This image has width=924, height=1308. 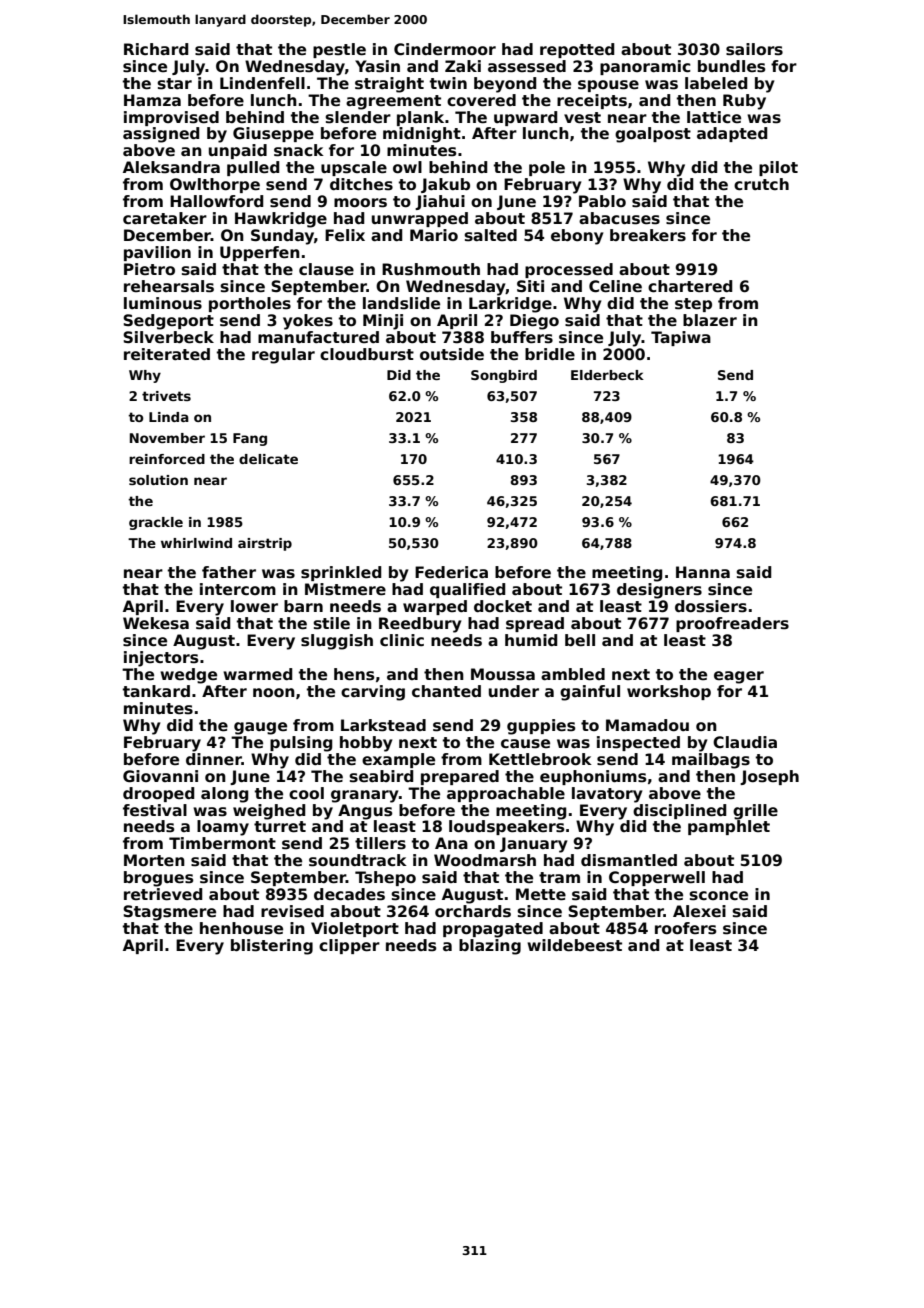 I want to click on gainful, so click(x=590, y=693).
